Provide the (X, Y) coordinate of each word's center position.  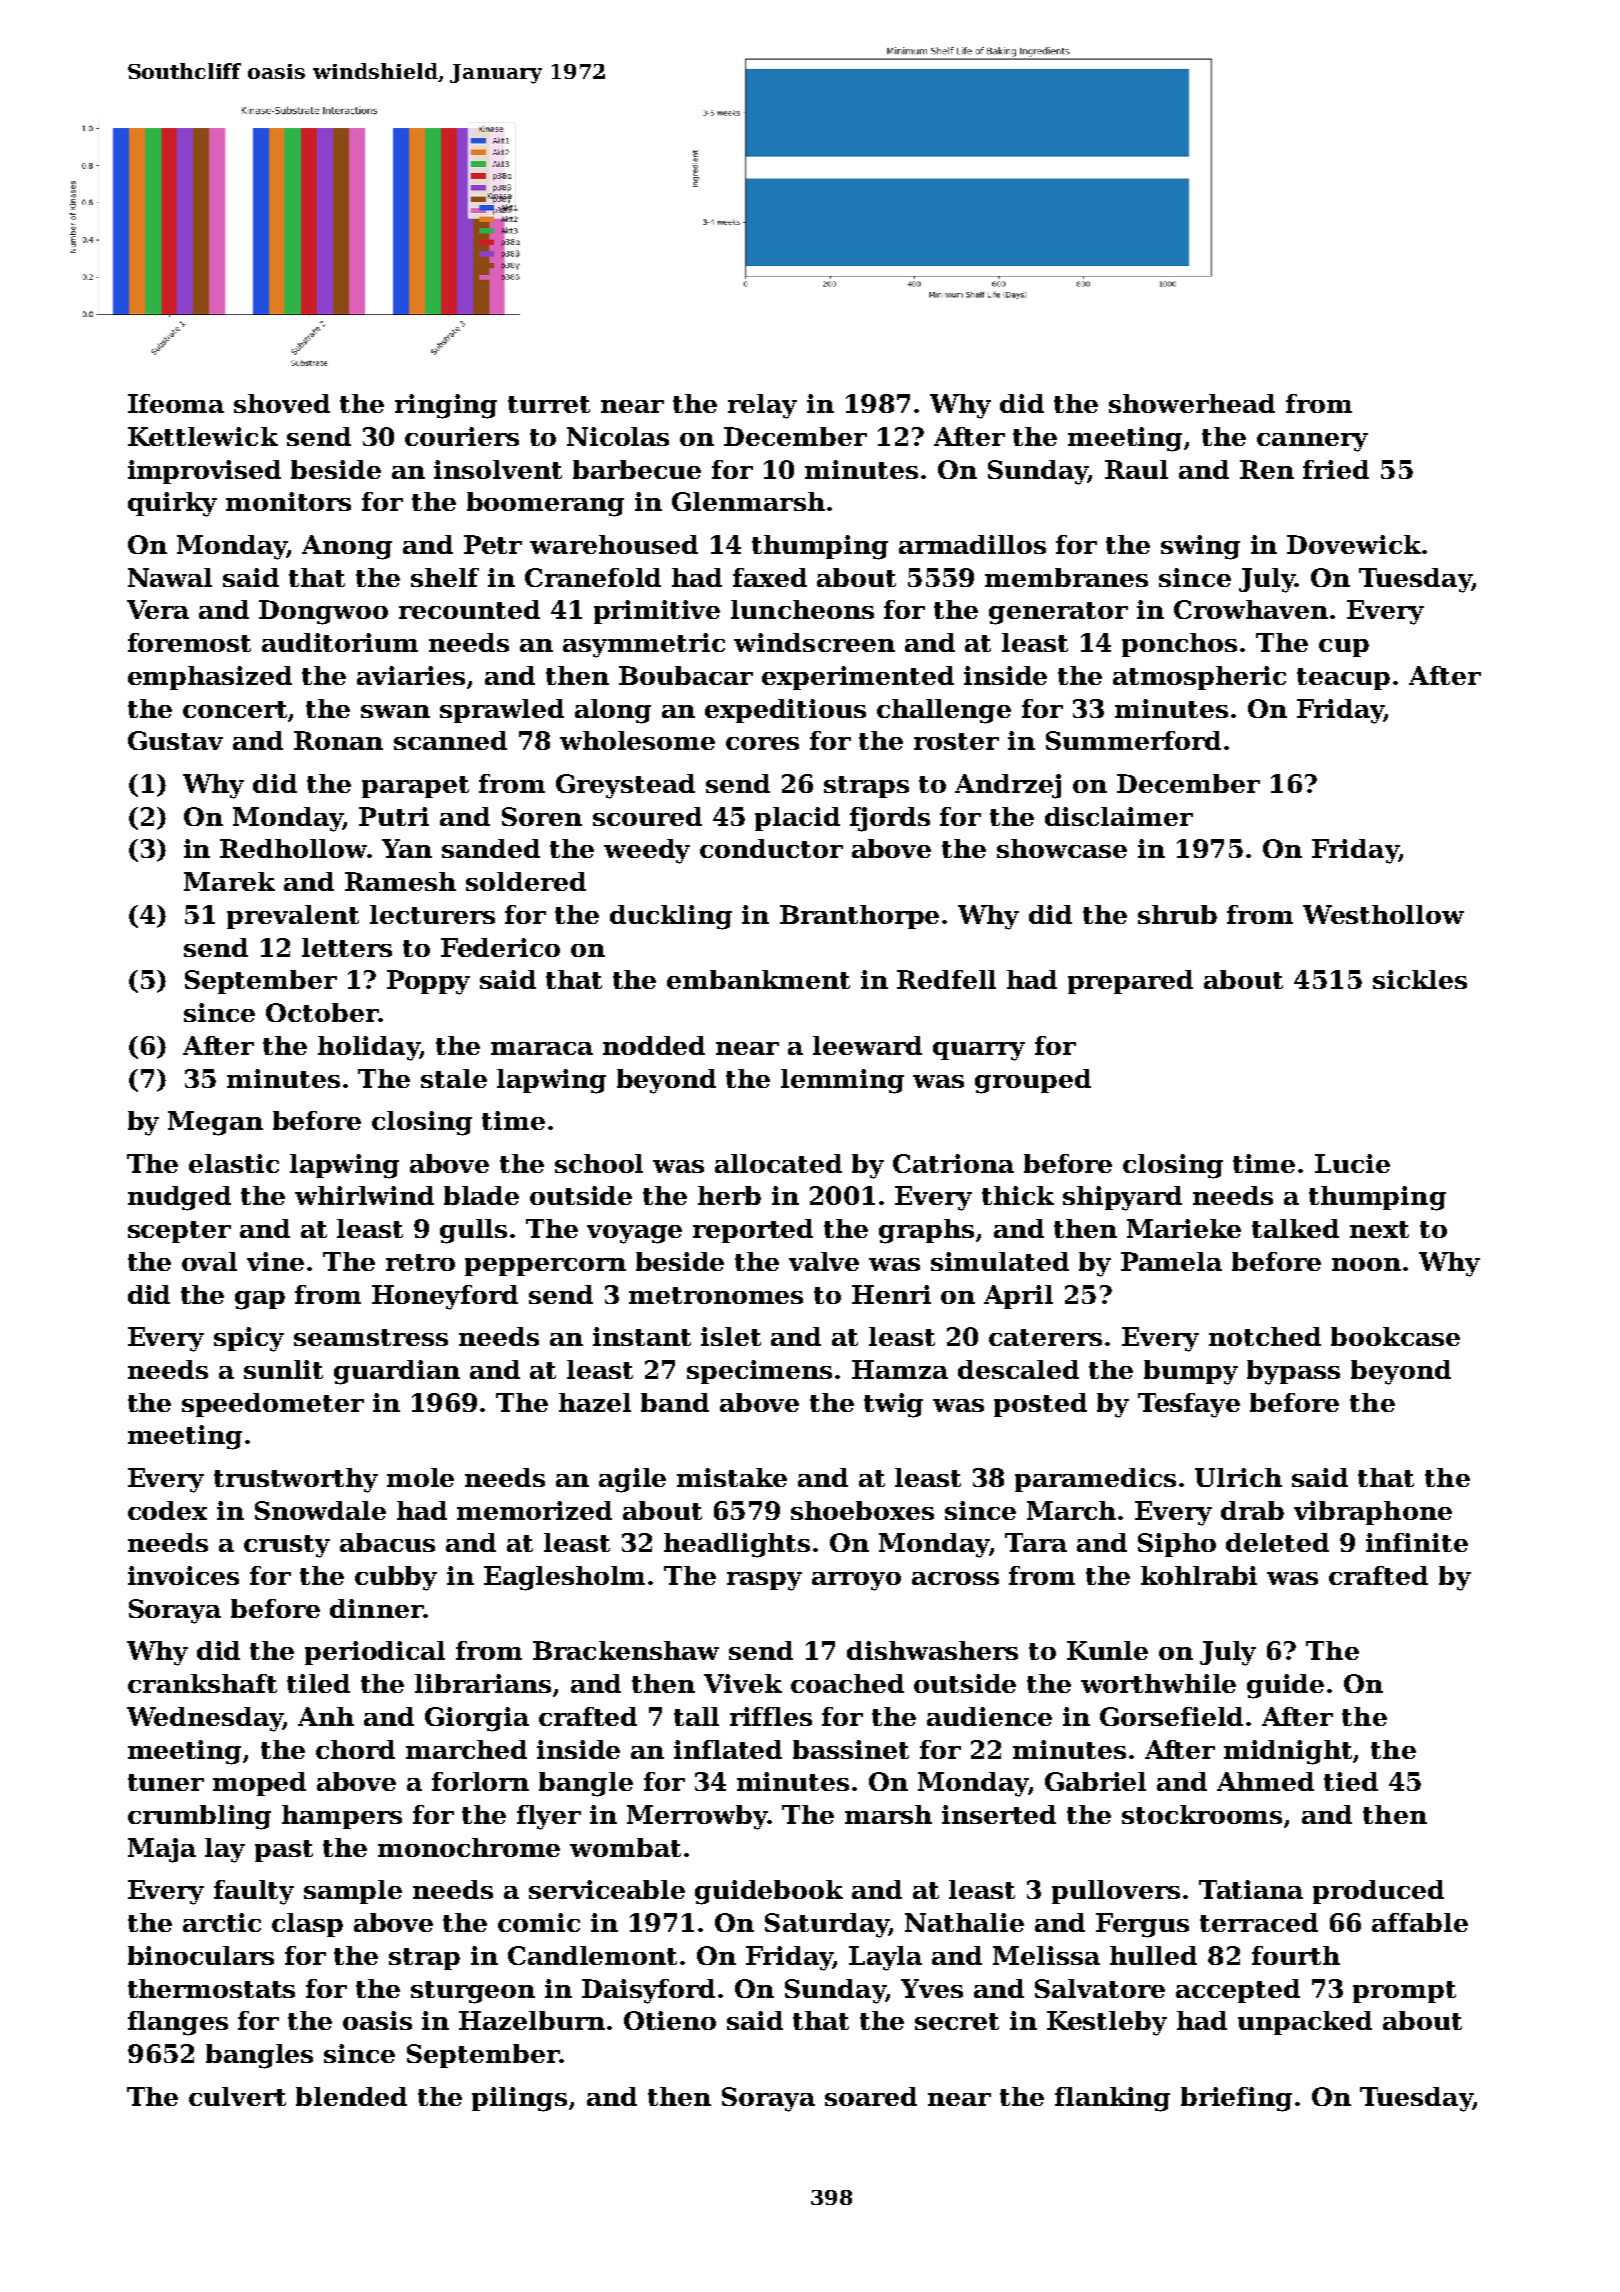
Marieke (1184, 1228)
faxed (770, 577)
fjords (890, 819)
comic (539, 1922)
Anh (326, 1716)
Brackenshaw (626, 1650)
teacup (1343, 679)
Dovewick (1354, 544)
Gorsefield (1171, 1716)
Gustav (175, 740)
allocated (778, 1163)
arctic (222, 1922)
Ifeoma (176, 403)
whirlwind (364, 1195)
